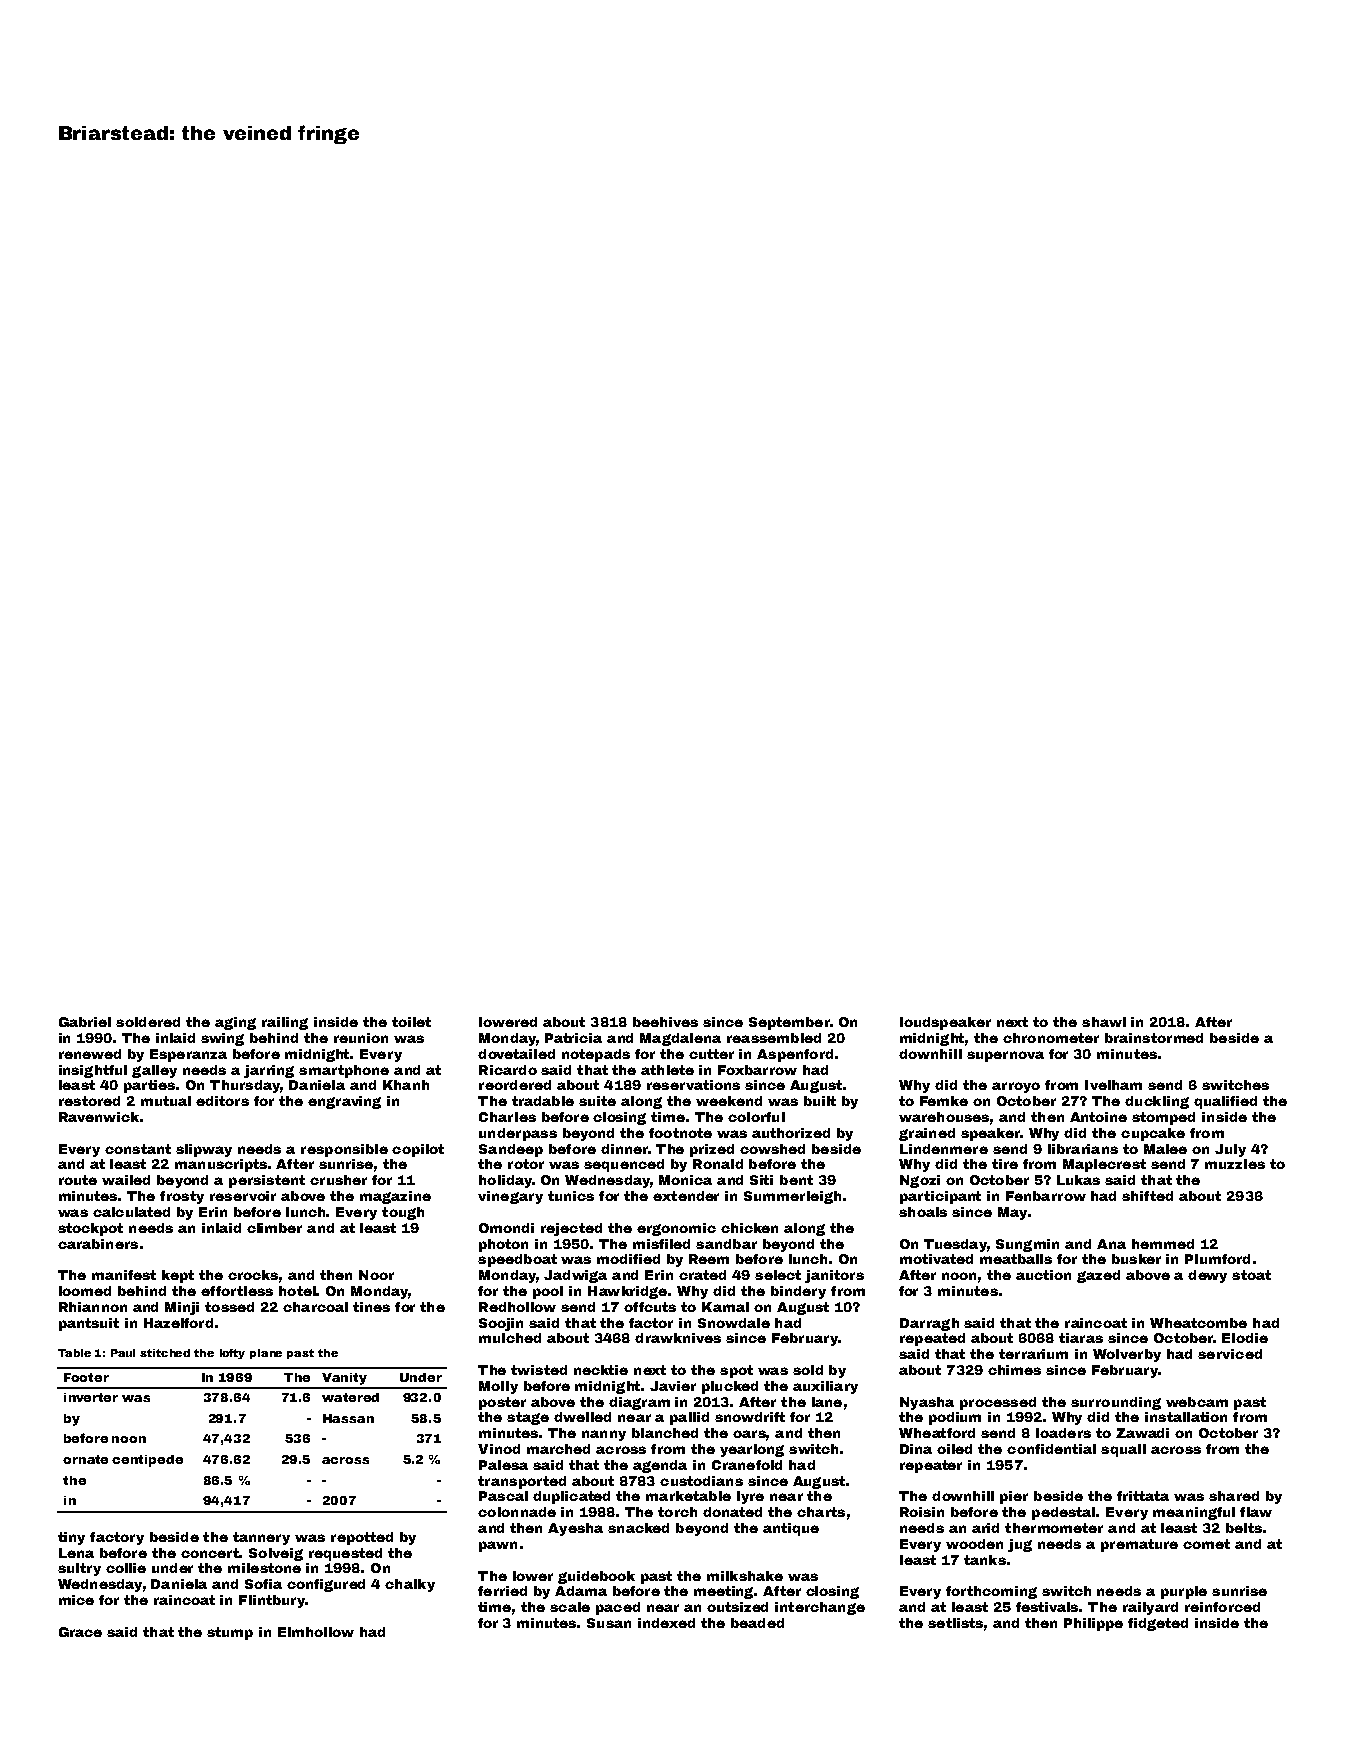 The width and height of the image is (1346, 1742). Describe the element at coordinates (85, 1022) in the image. I see `Gabriel` at that location.
